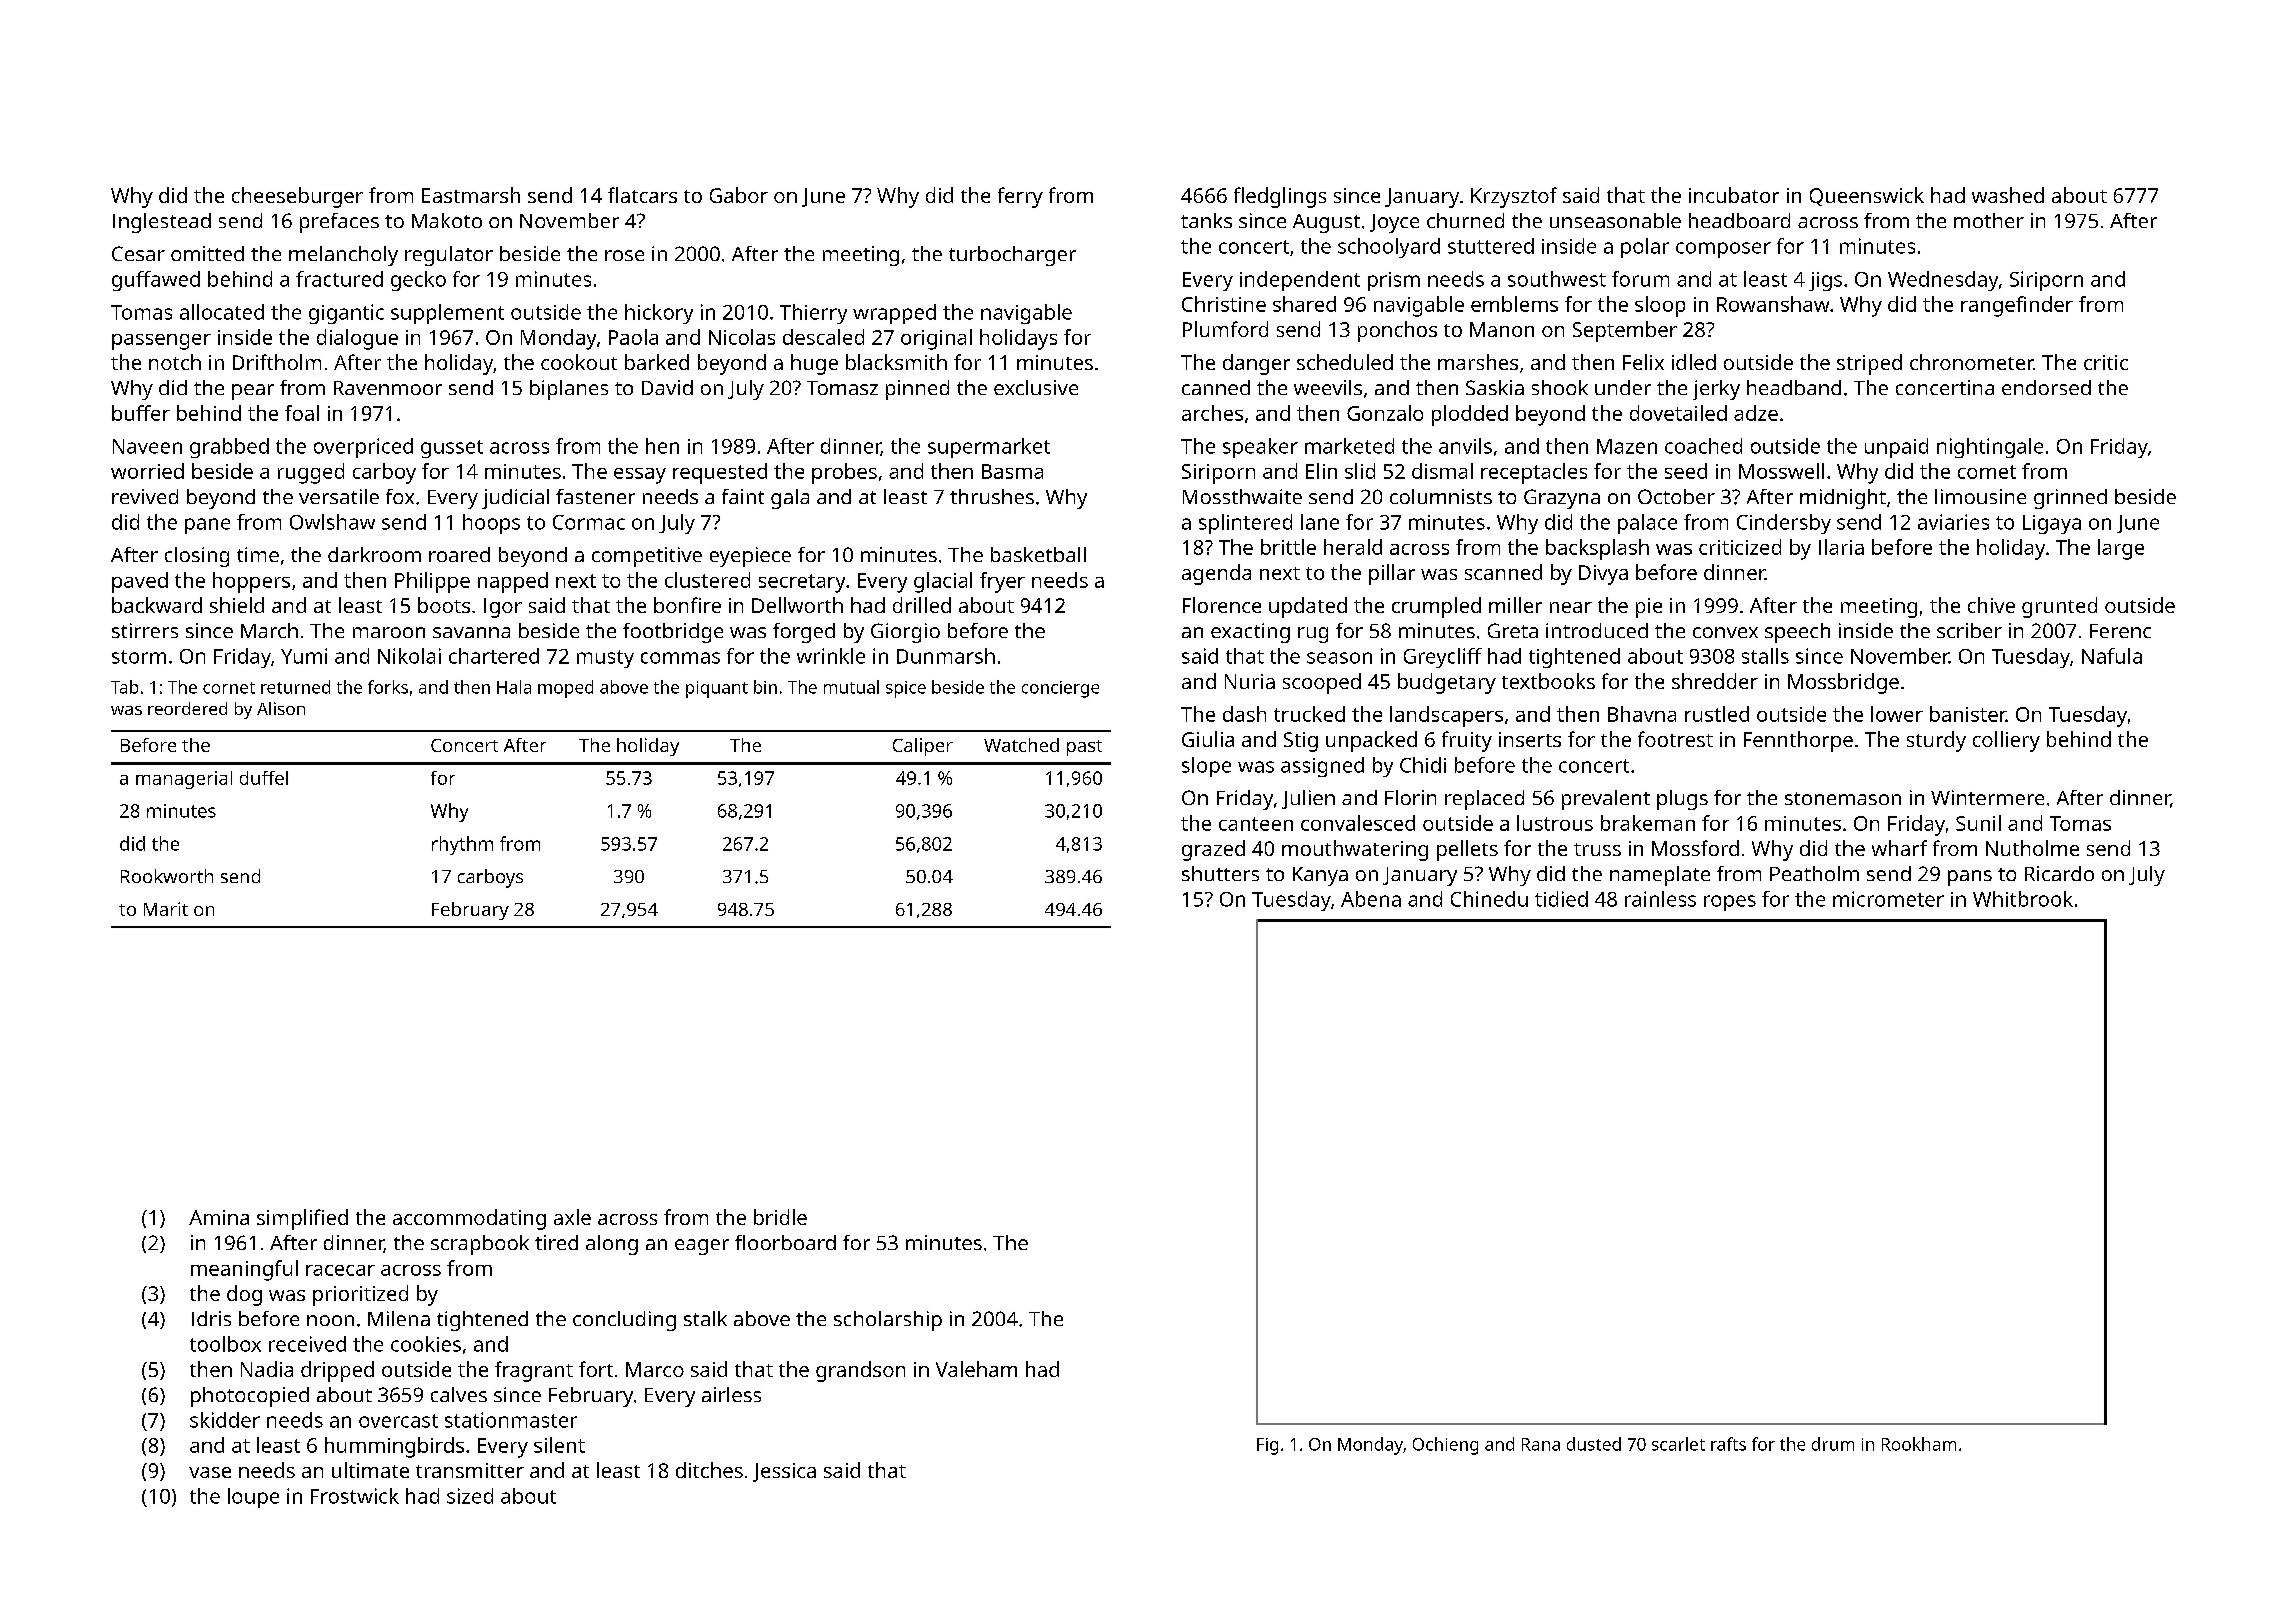 The height and width of the screenshot is (1620, 2292). What do you see at coordinates (1594, 1444) in the screenshot?
I see `dusted` at bounding box center [1594, 1444].
